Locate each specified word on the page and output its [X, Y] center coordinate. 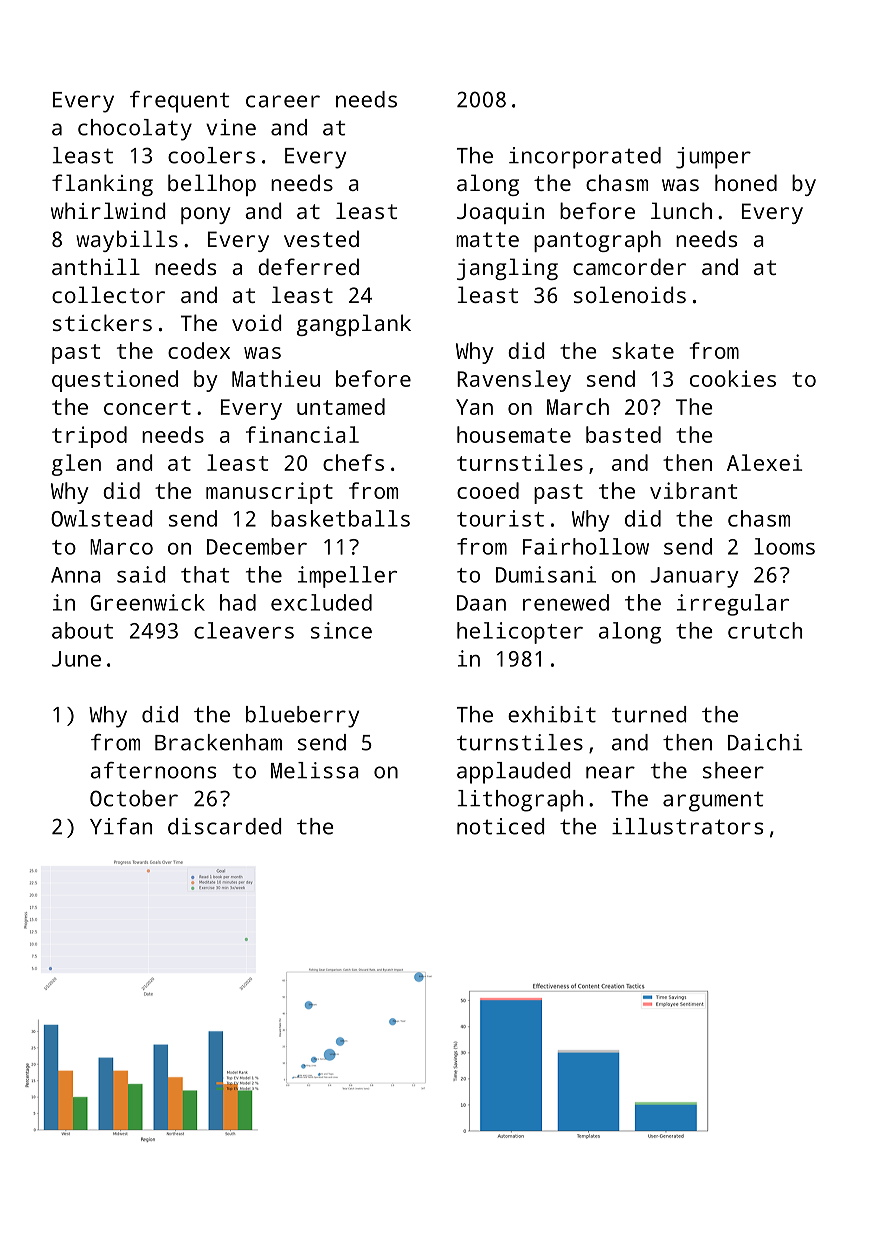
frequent [180, 102]
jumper [713, 158]
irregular [733, 605]
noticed [501, 826]
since [341, 630]
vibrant [693, 490]
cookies [733, 378]
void [257, 322]
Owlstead [102, 518]
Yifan [121, 826]
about [82, 630]
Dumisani [546, 574]
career [283, 101]
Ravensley [514, 381]
